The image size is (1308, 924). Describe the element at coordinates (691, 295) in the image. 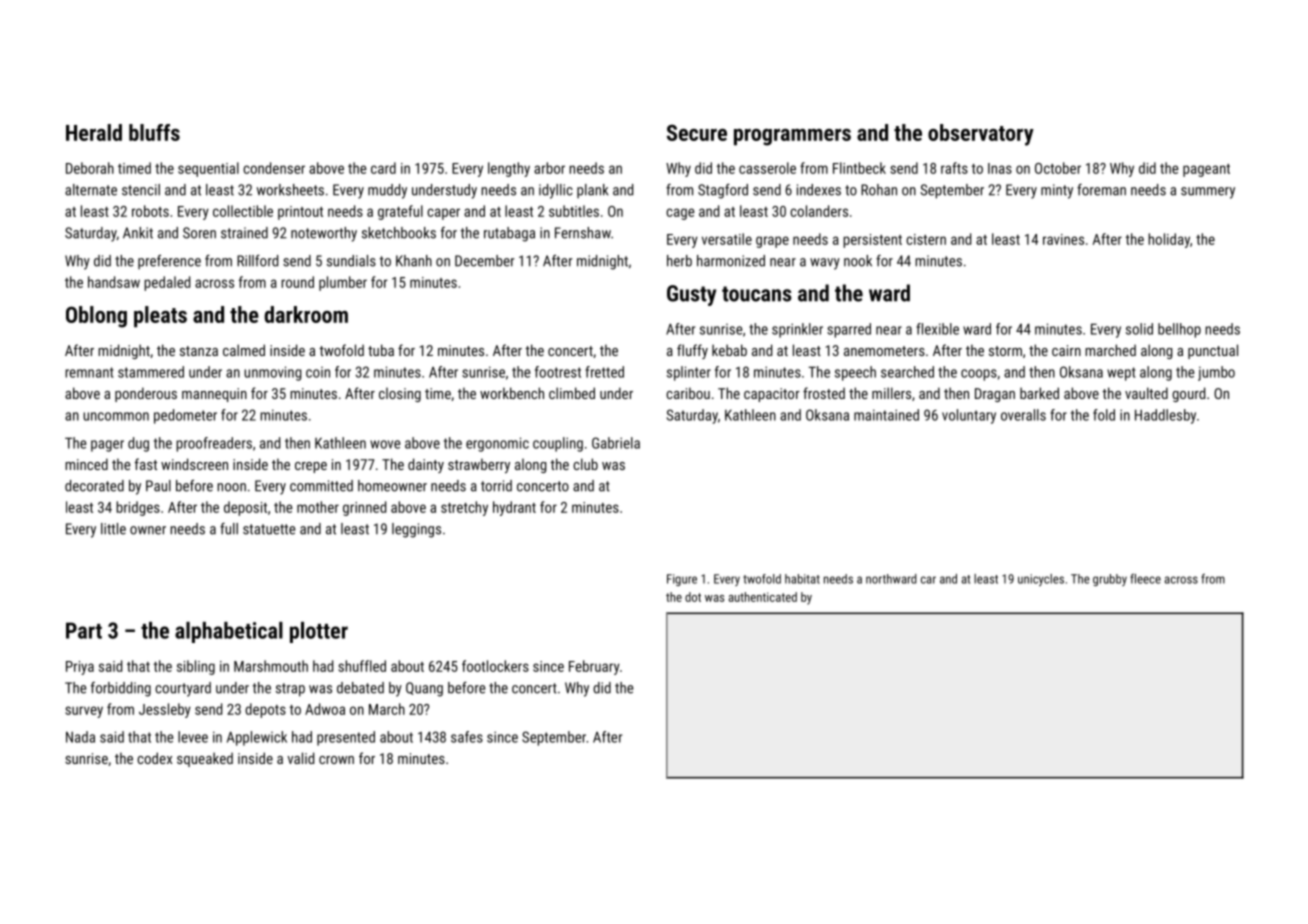

I see `Gusty` at that location.
